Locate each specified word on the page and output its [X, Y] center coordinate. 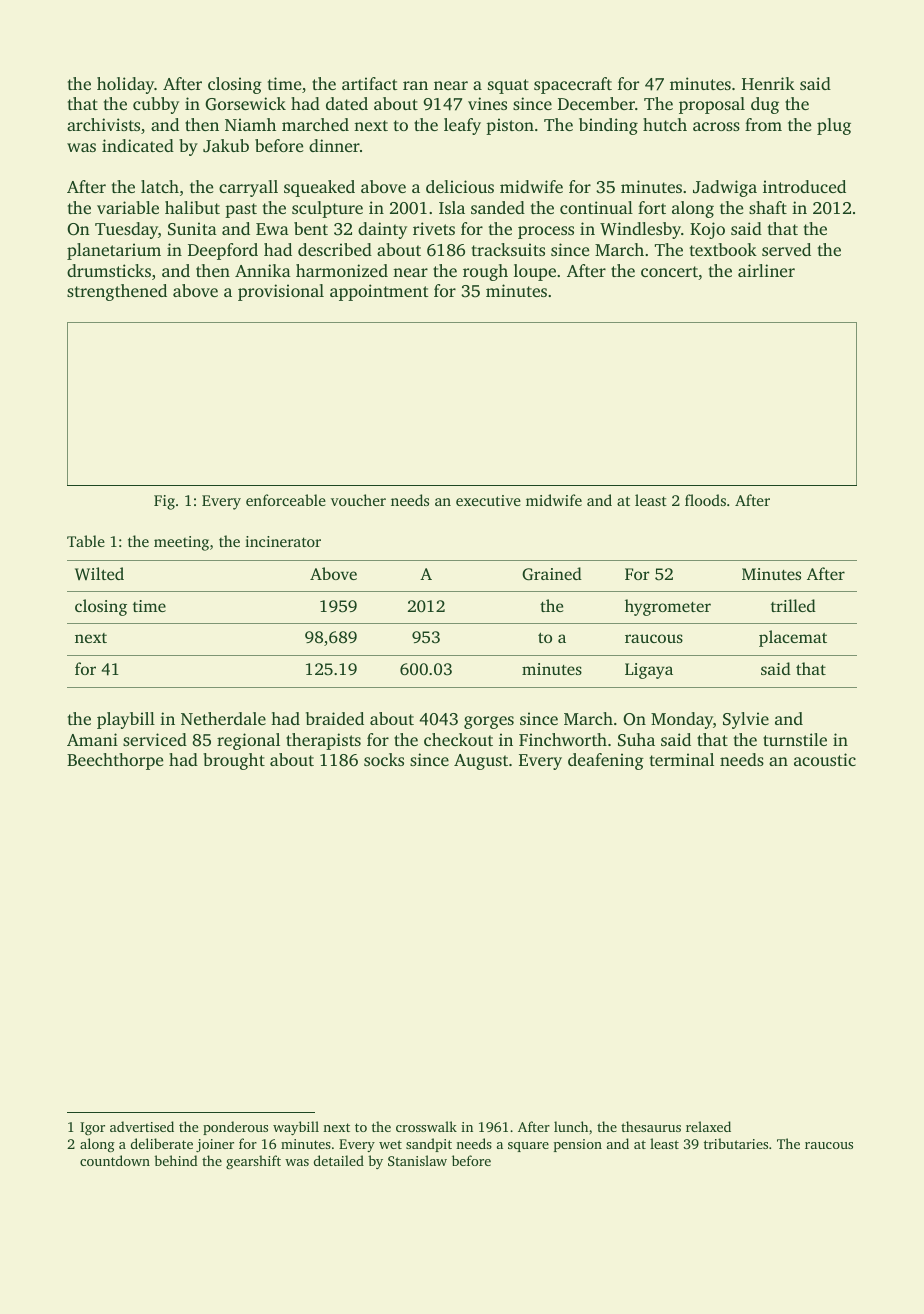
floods [705, 500]
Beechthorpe [115, 761]
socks [384, 759]
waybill [296, 1128]
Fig [164, 502]
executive [488, 500]
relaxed [708, 1126]
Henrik [768, 83]
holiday [125, 85]
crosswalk [426, 1126]
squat [508, 86]
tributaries [736, 1143]
